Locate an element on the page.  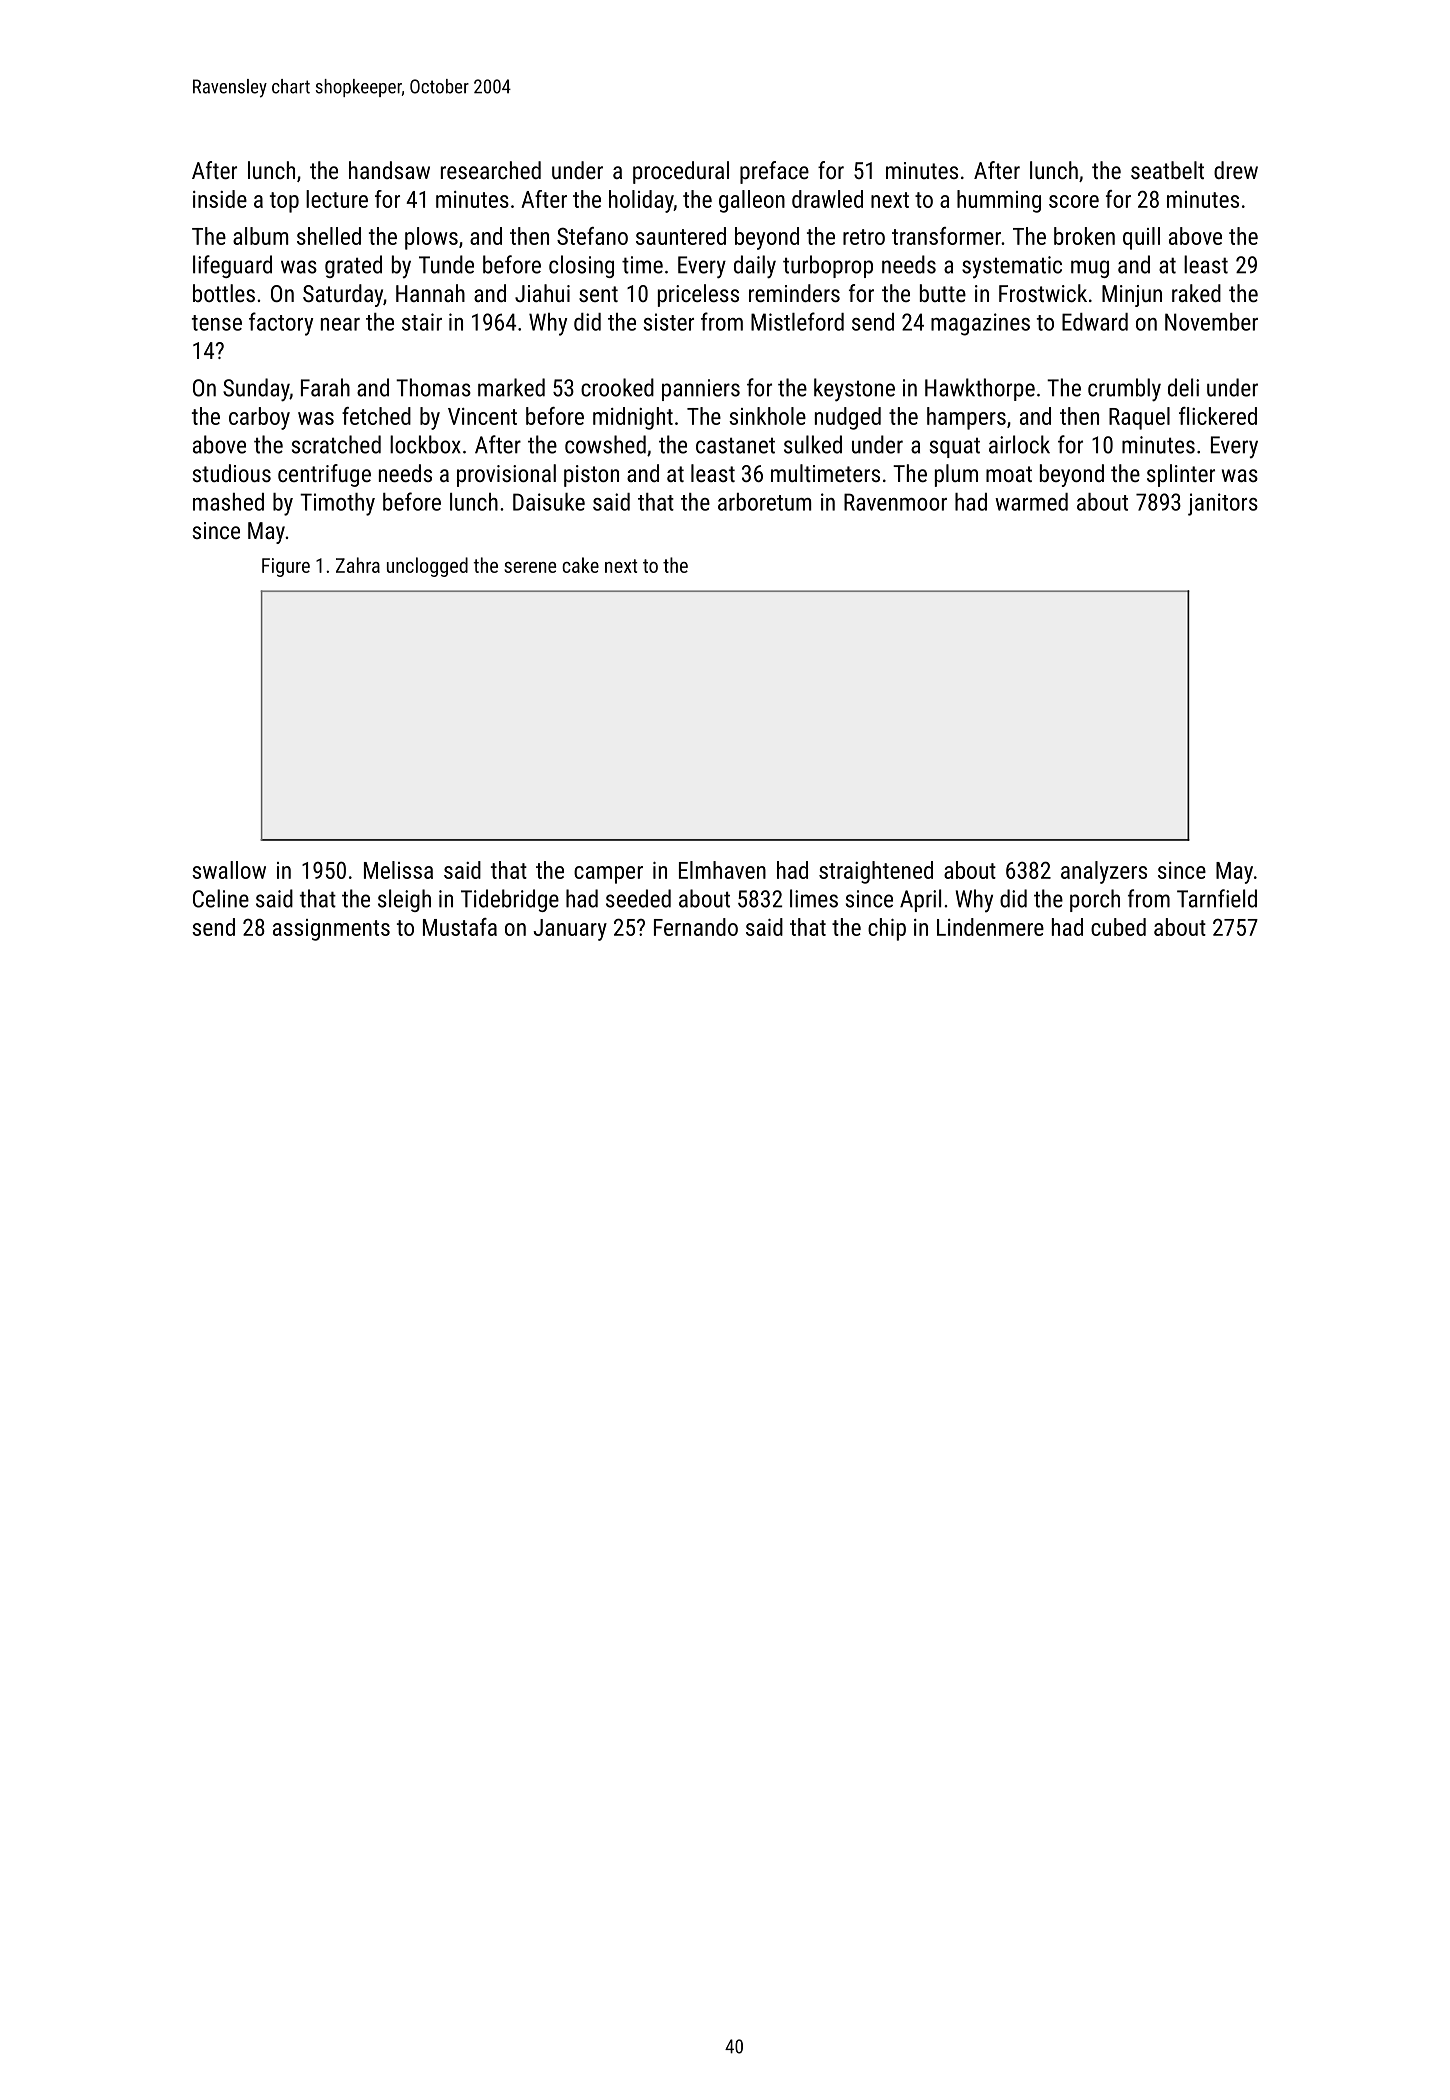
magazines is located at coordinates (980, 324).
